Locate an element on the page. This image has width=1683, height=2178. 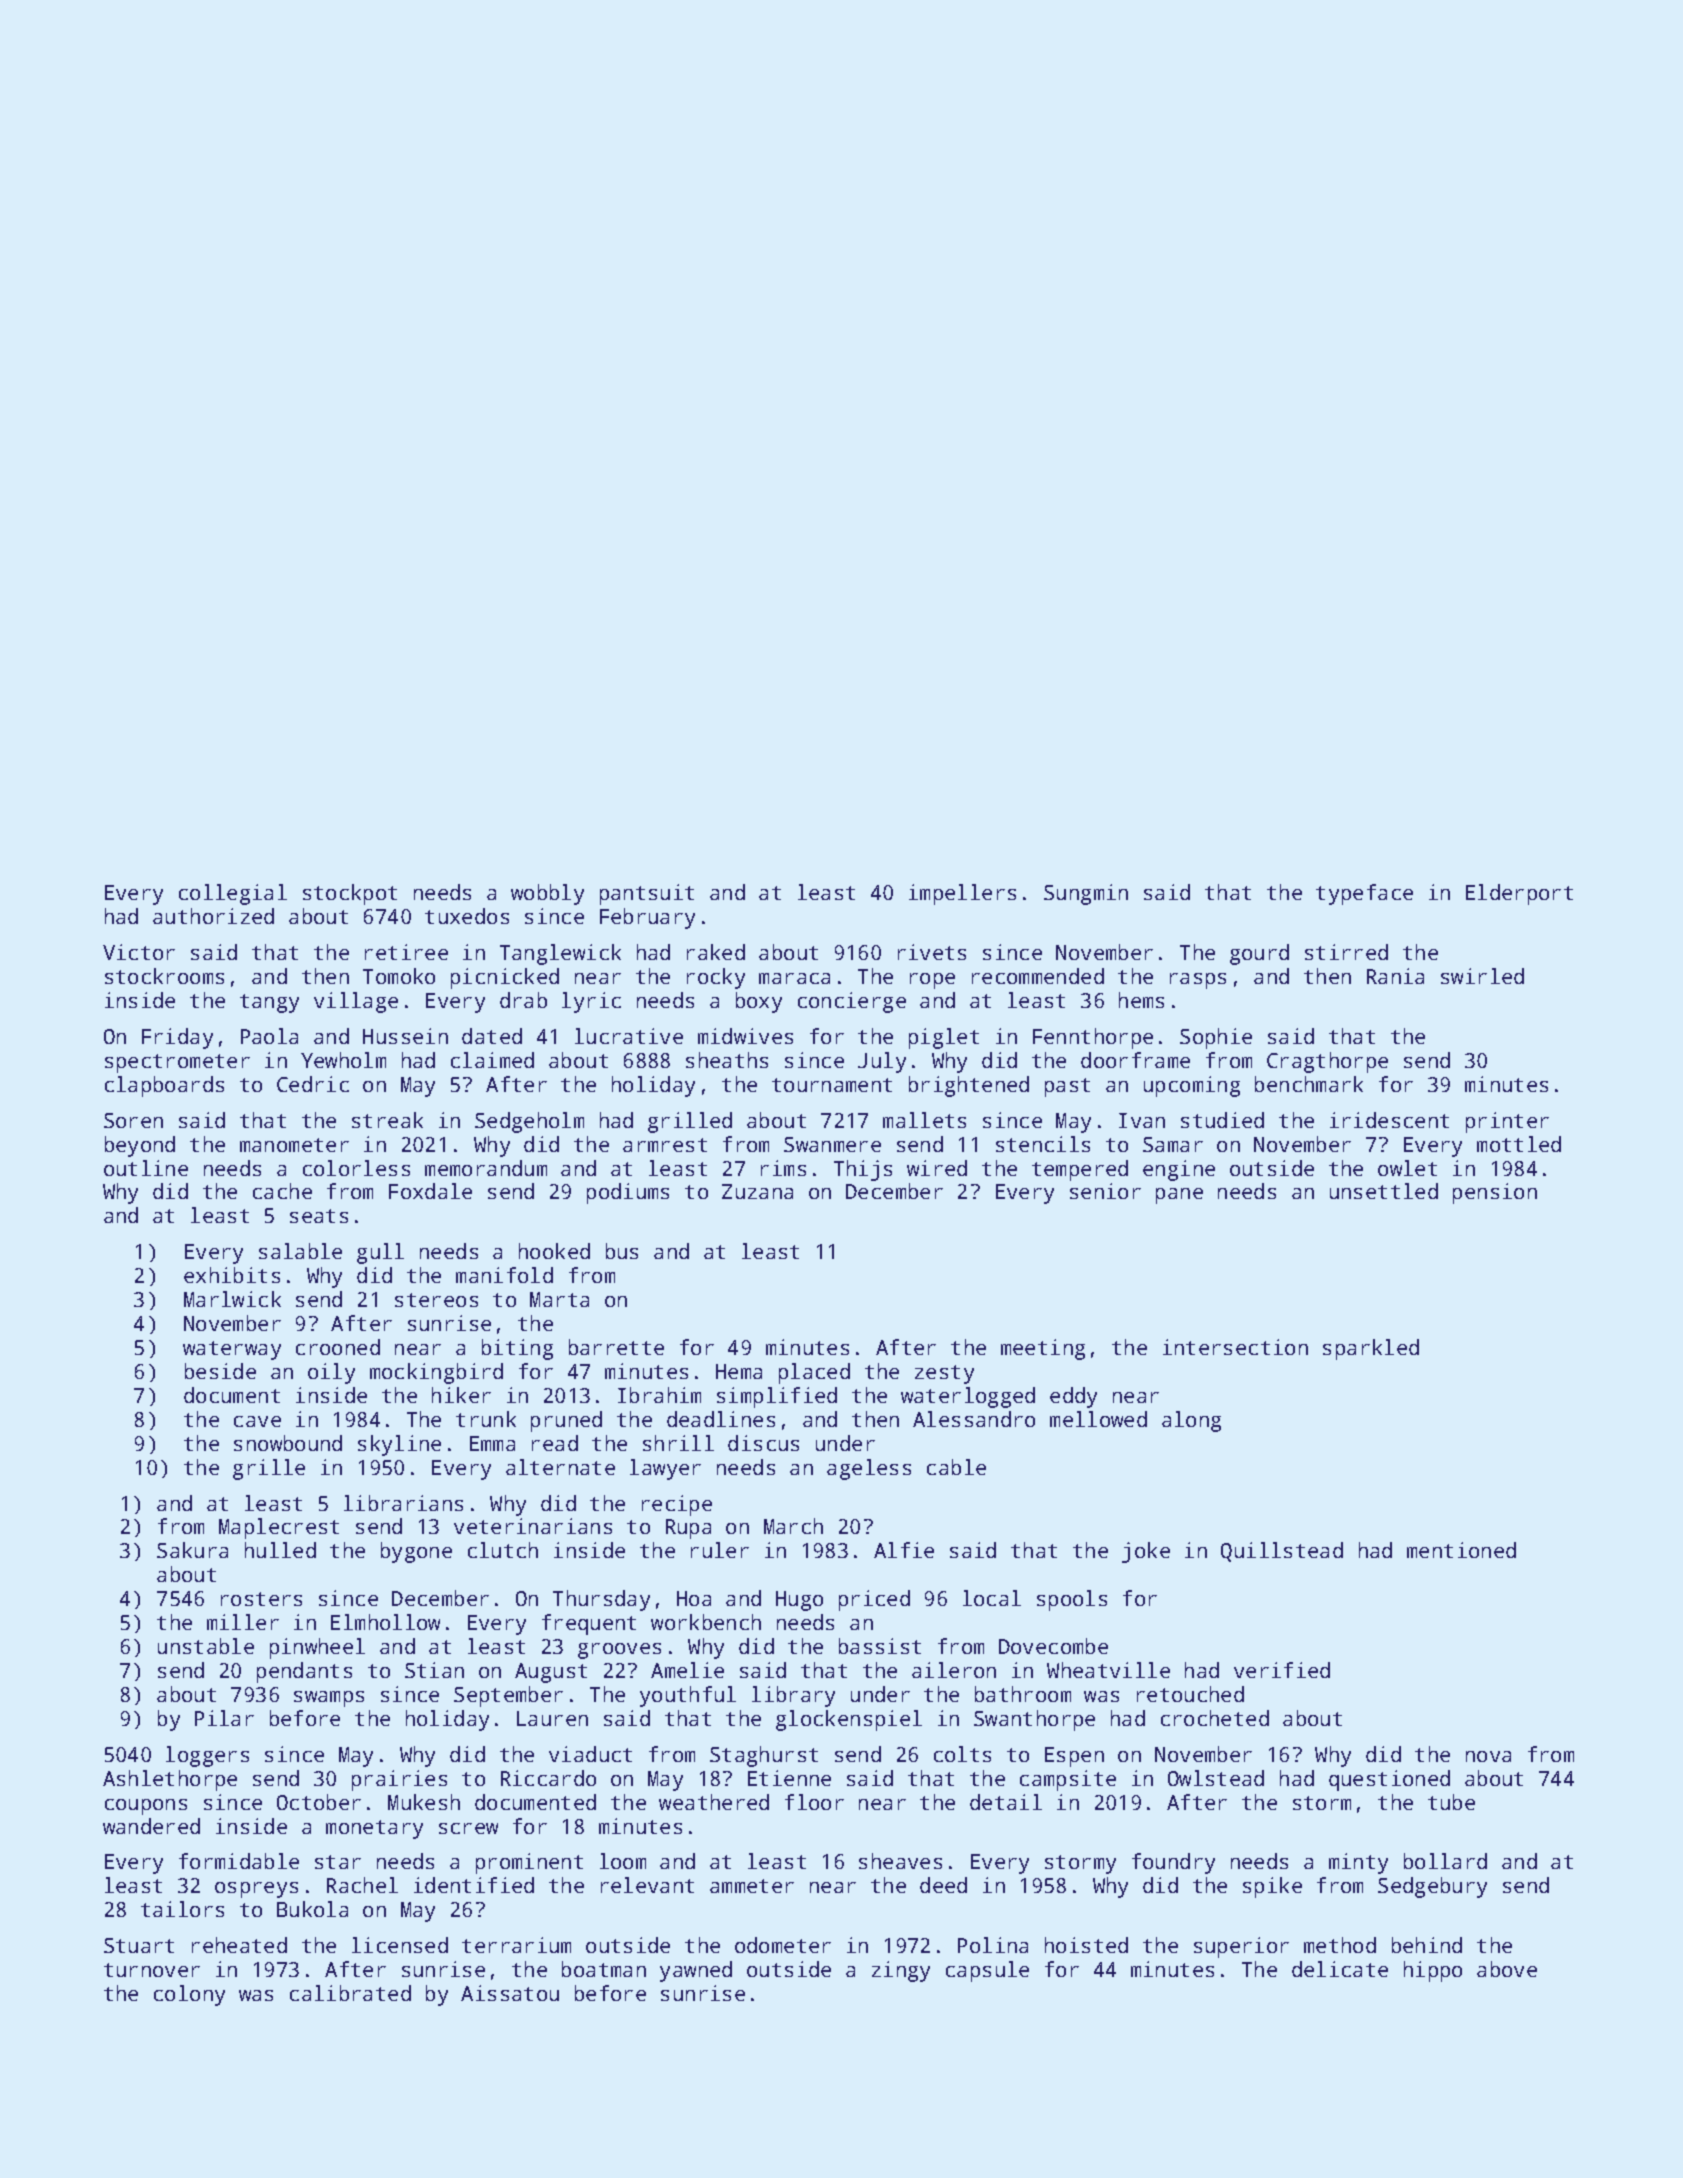
ruler is located at coordinates (720, 1550).
